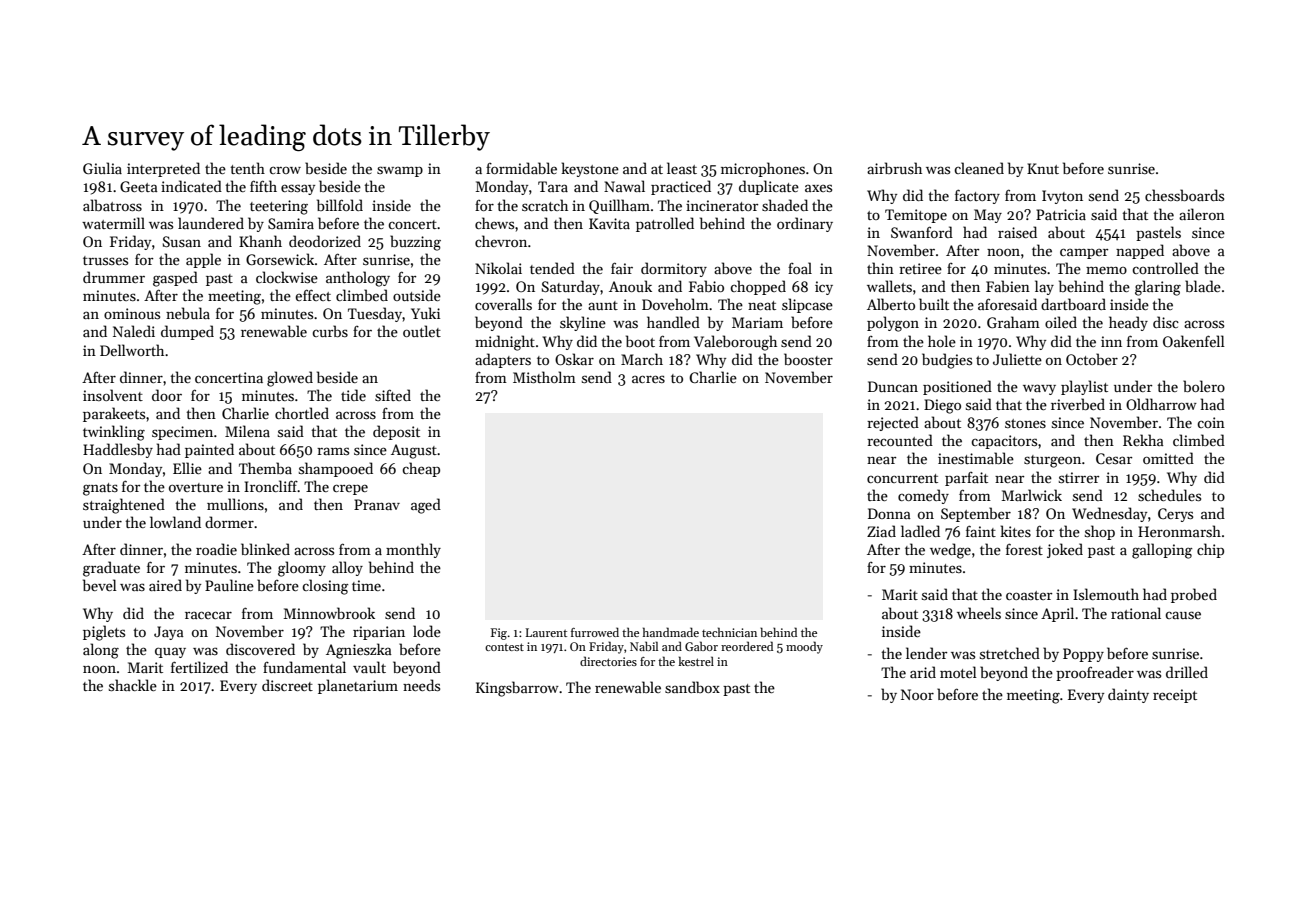 This screenshot has width=1308, height=924. What do you see at coordinates (1017, 232) in the screenshot?
I see `raised` at bounding box center [1017, 232].
